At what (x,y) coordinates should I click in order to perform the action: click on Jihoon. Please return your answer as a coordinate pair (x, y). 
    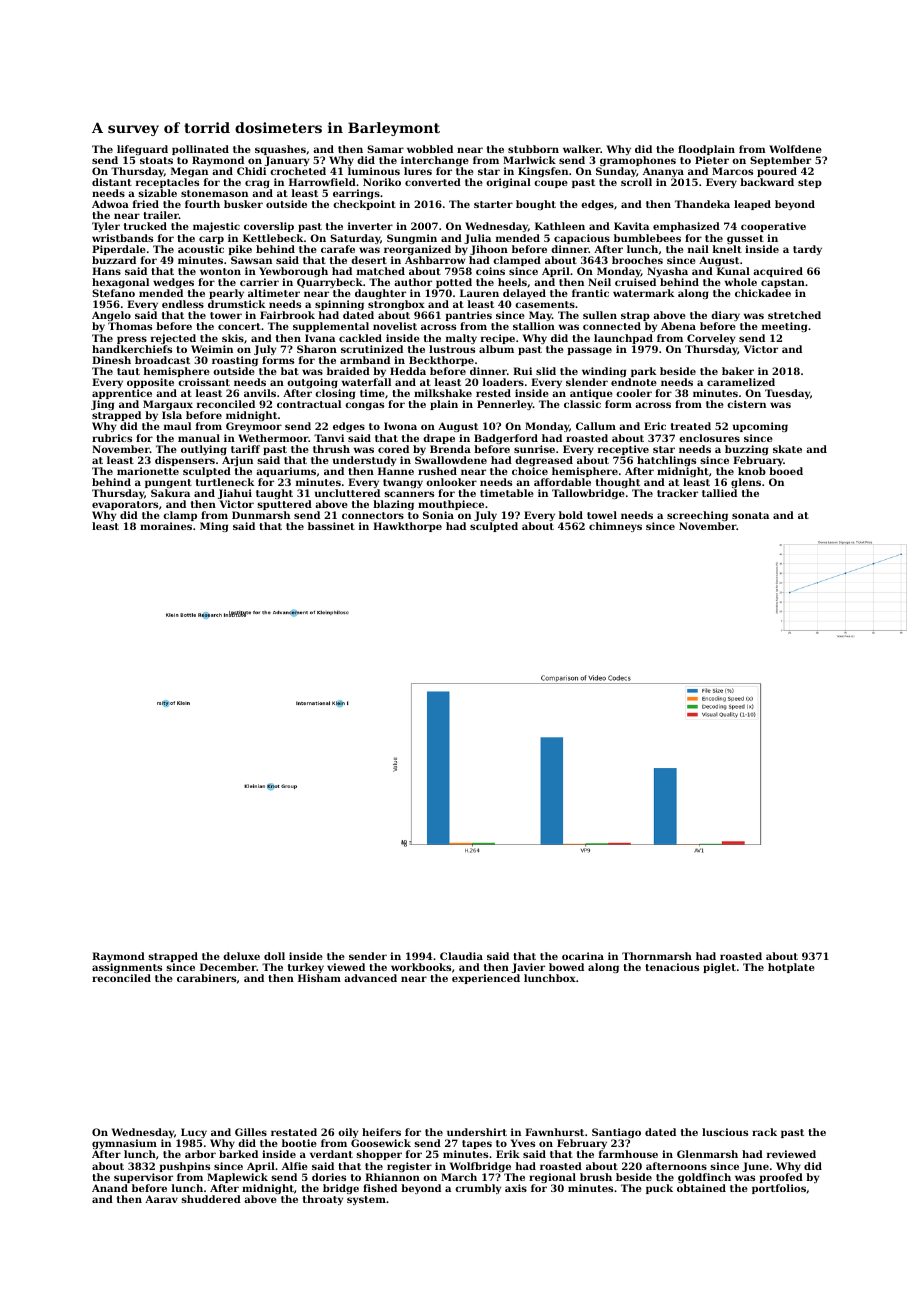
    Looking at the image, I should click on (489, 250).
